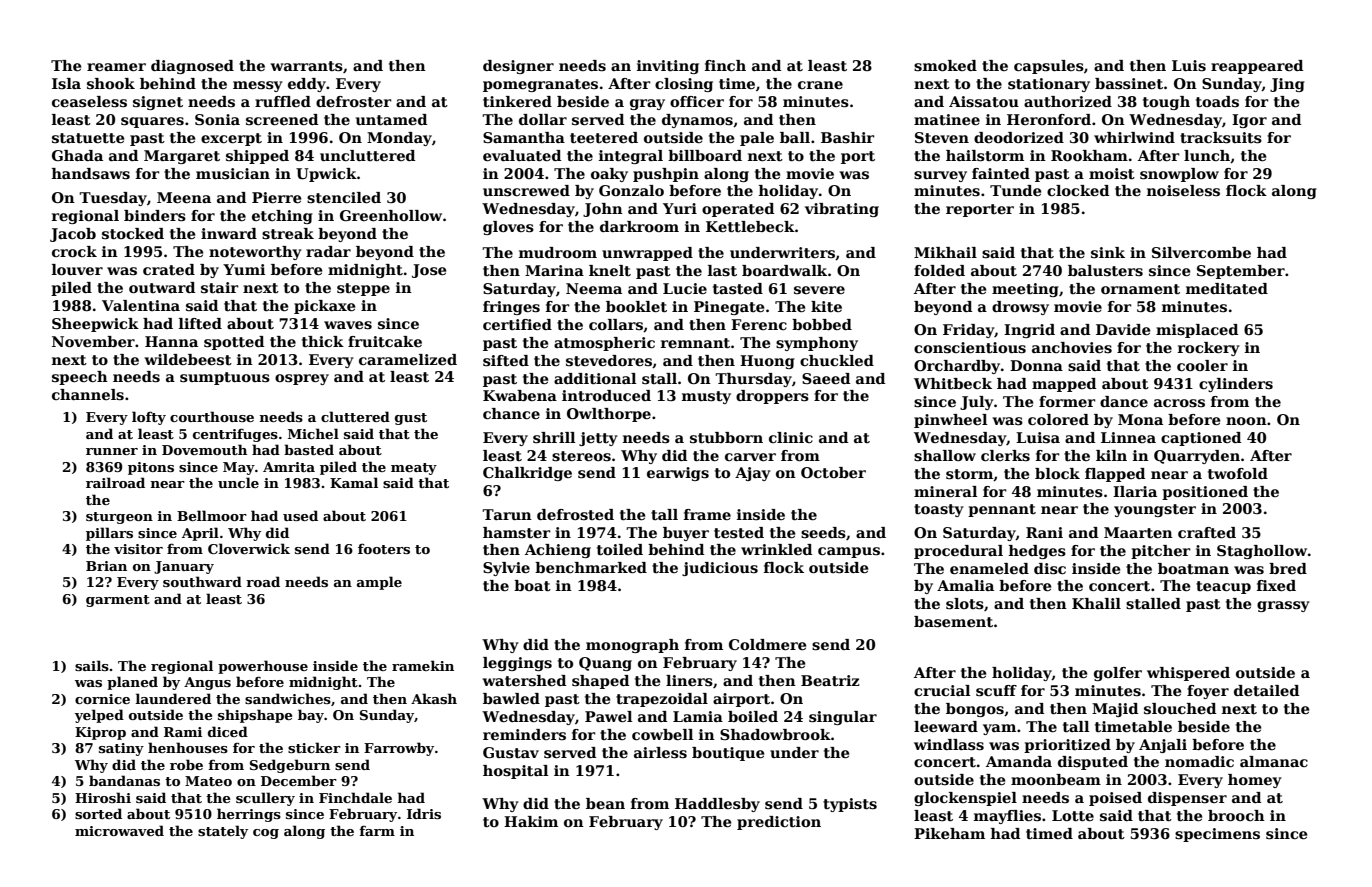 This image has height=887, width=1372. What do you see at coordinates (1128, 437) in the image?
I see `Linnea` at bounding box center [1128, 437].
